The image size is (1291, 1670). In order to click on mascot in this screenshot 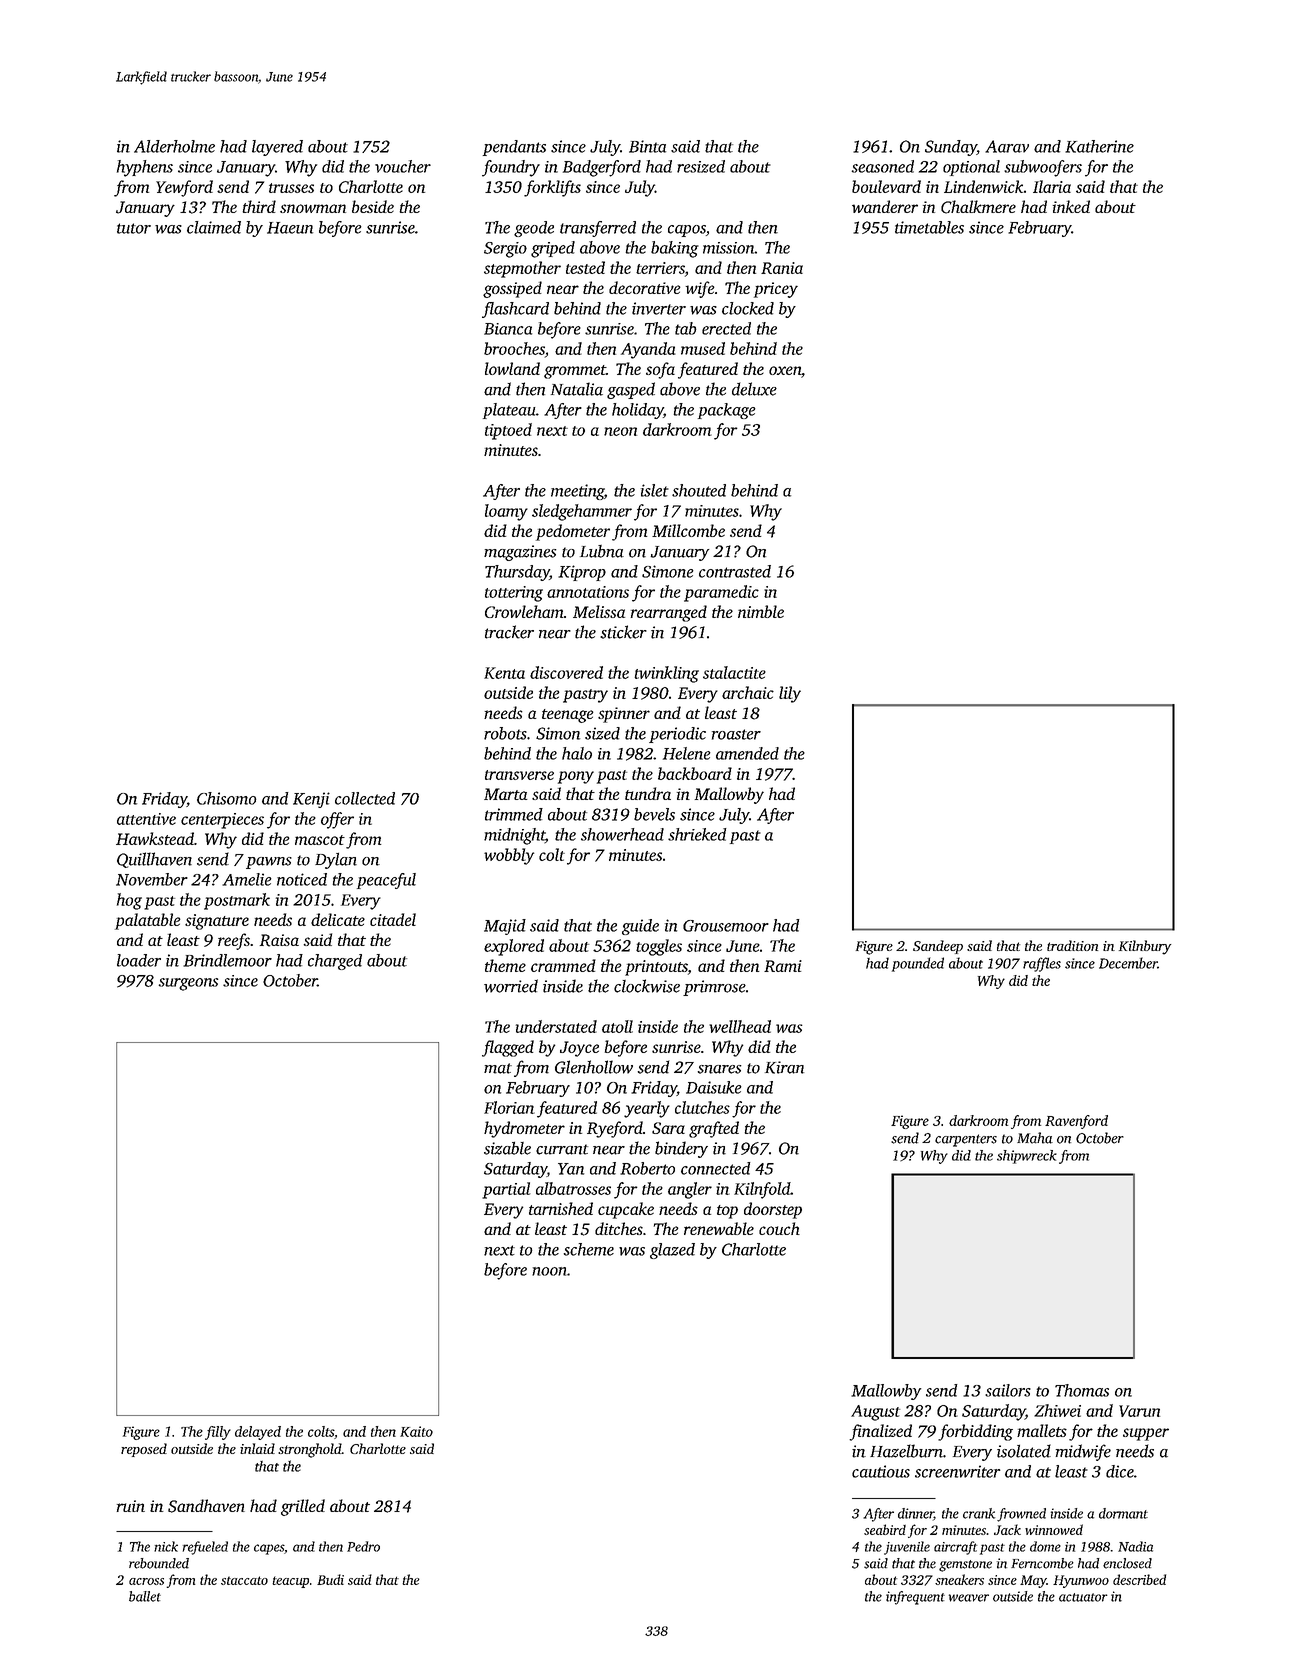, I will do `click(320, 840)`.
